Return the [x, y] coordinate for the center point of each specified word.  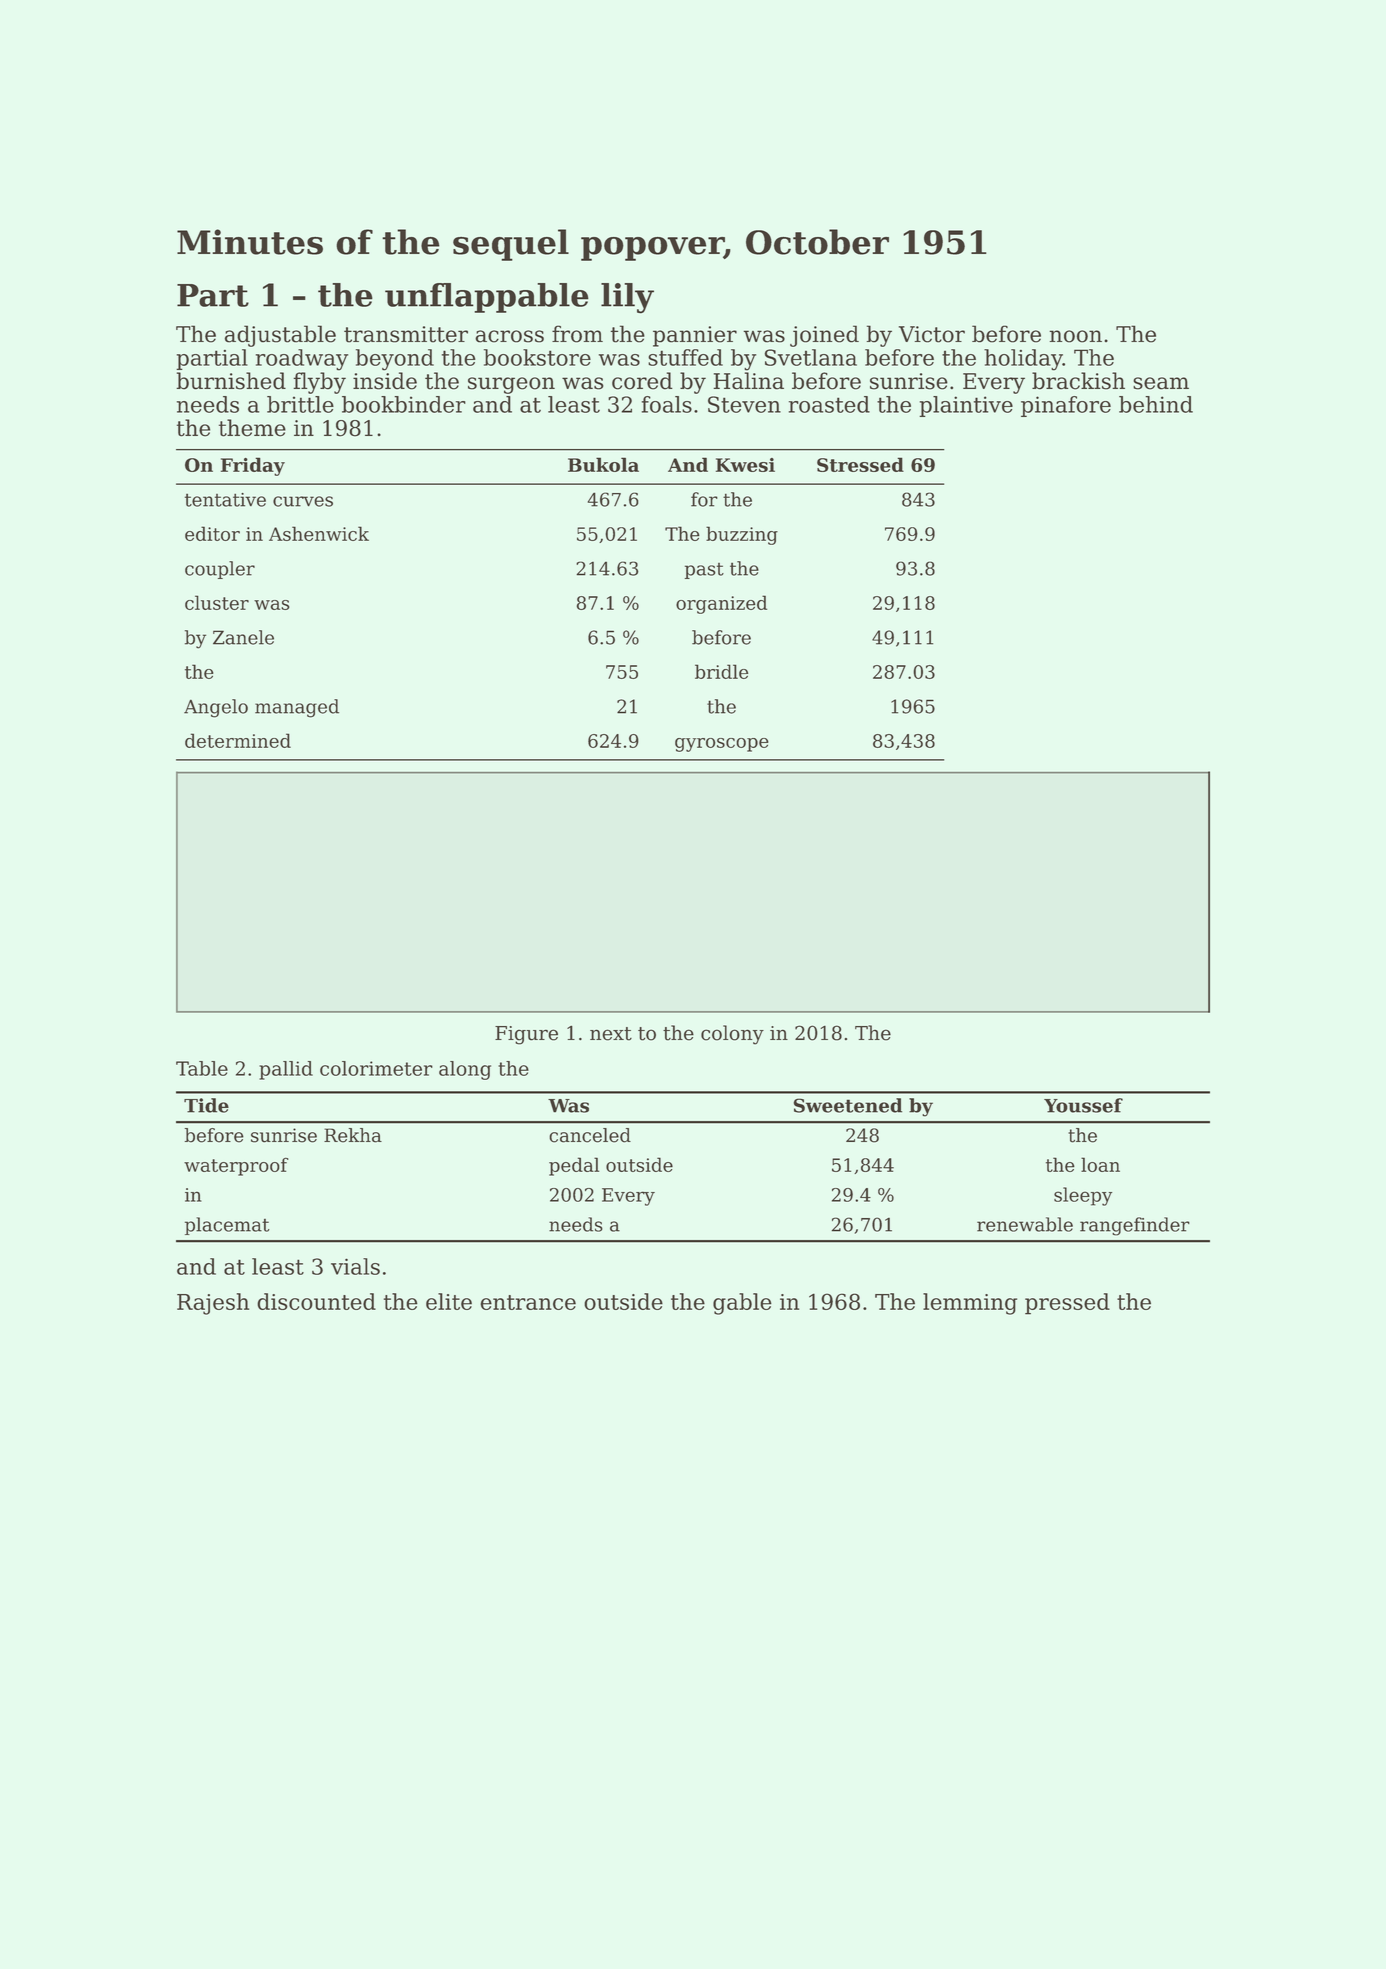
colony [732, 1035]
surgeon [511, 385]
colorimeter [376, 1068]
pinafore [1066, 406]
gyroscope [721, 745]
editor [212, 533]
